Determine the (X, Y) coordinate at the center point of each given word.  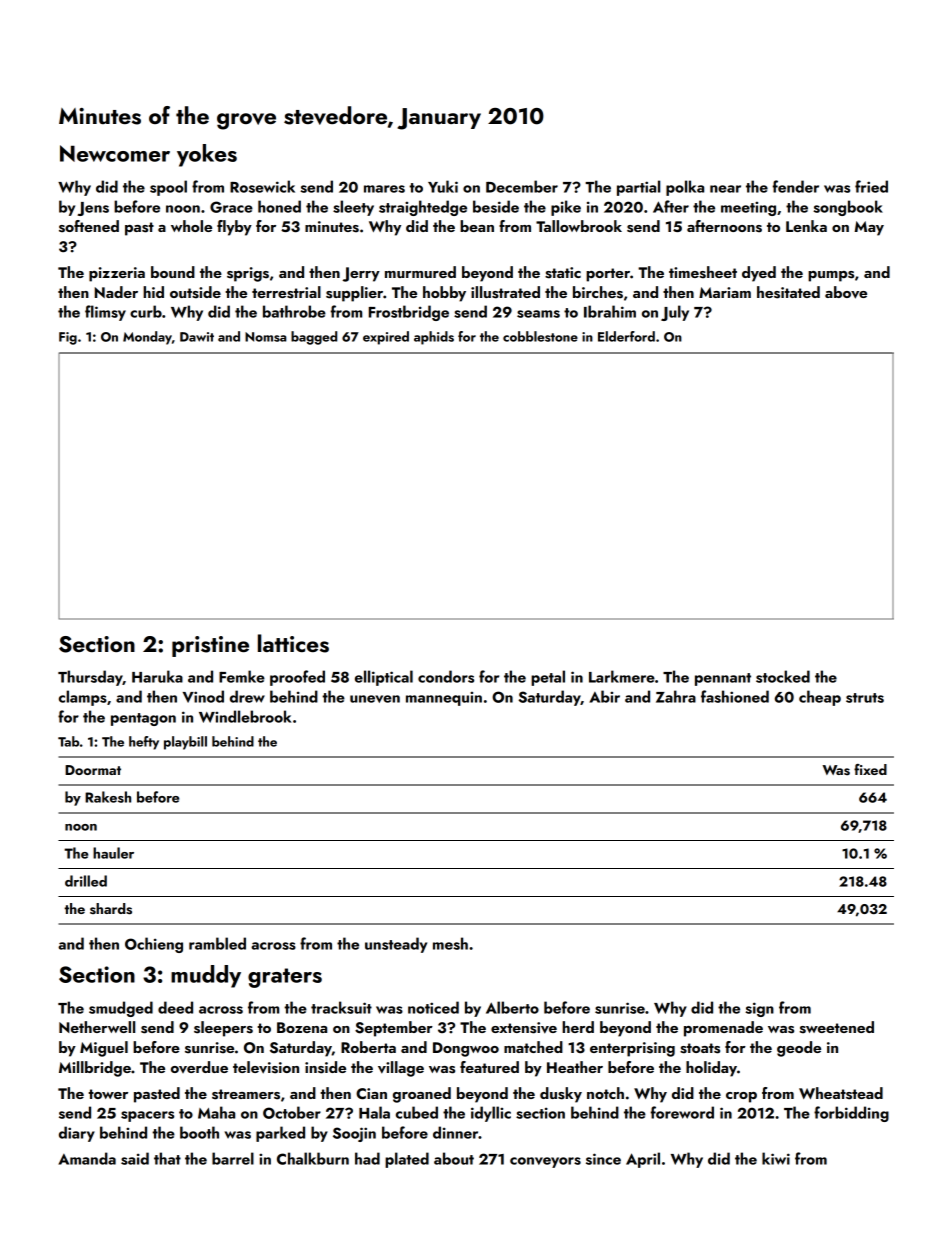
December (522, 186)
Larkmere (622, 676)
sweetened (837, 1027)
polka (685, 188)
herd (578, 1027)
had (367, 1158)
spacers (147, 1116)
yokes (207, 155)
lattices (293, 643)
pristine (210, 646)
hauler (113, 853)
